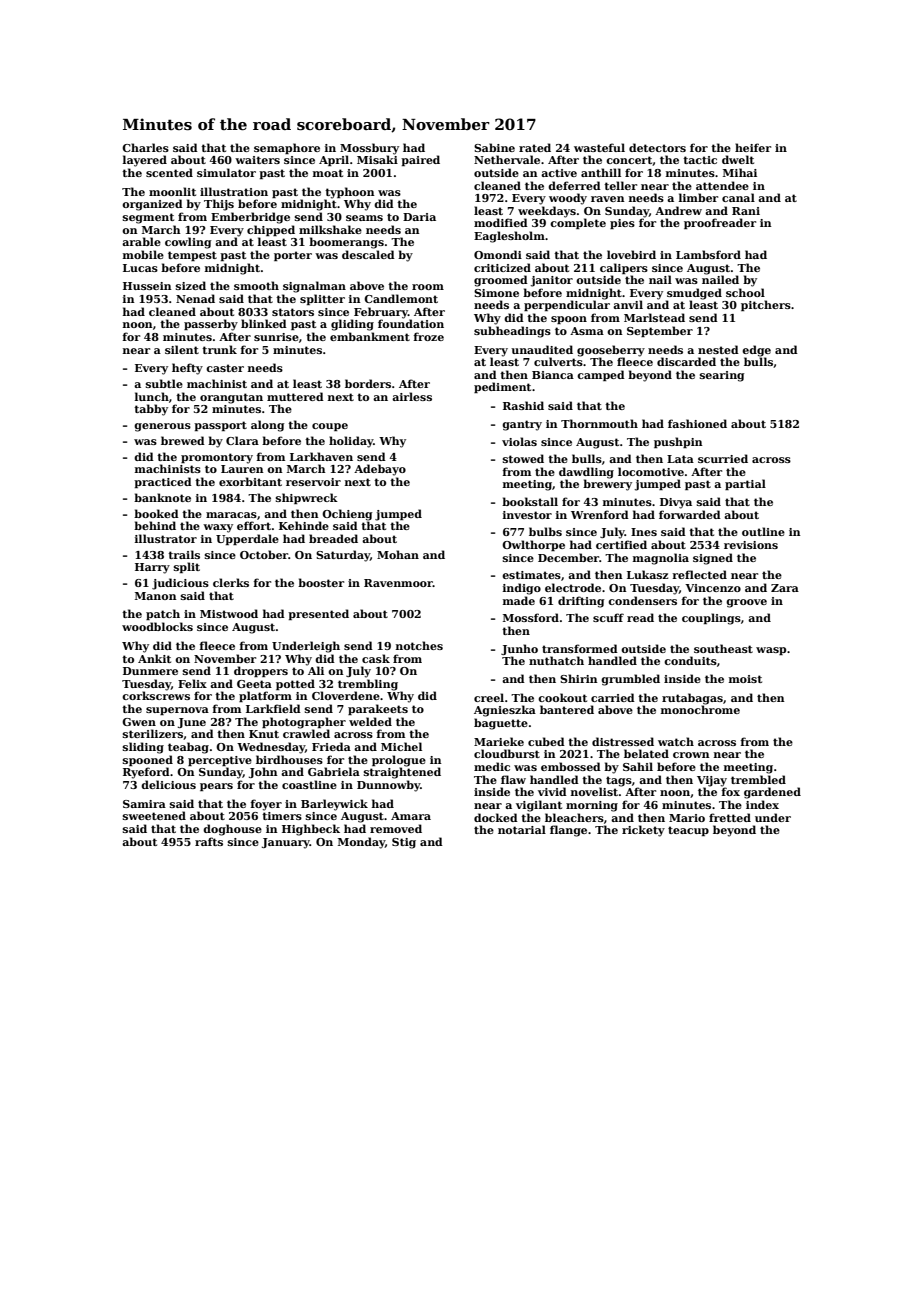 The image size is (924, 1308). What do you see at coordinates (718, 349) in the page?
I see `nested` at bounding box center [718, 349].
